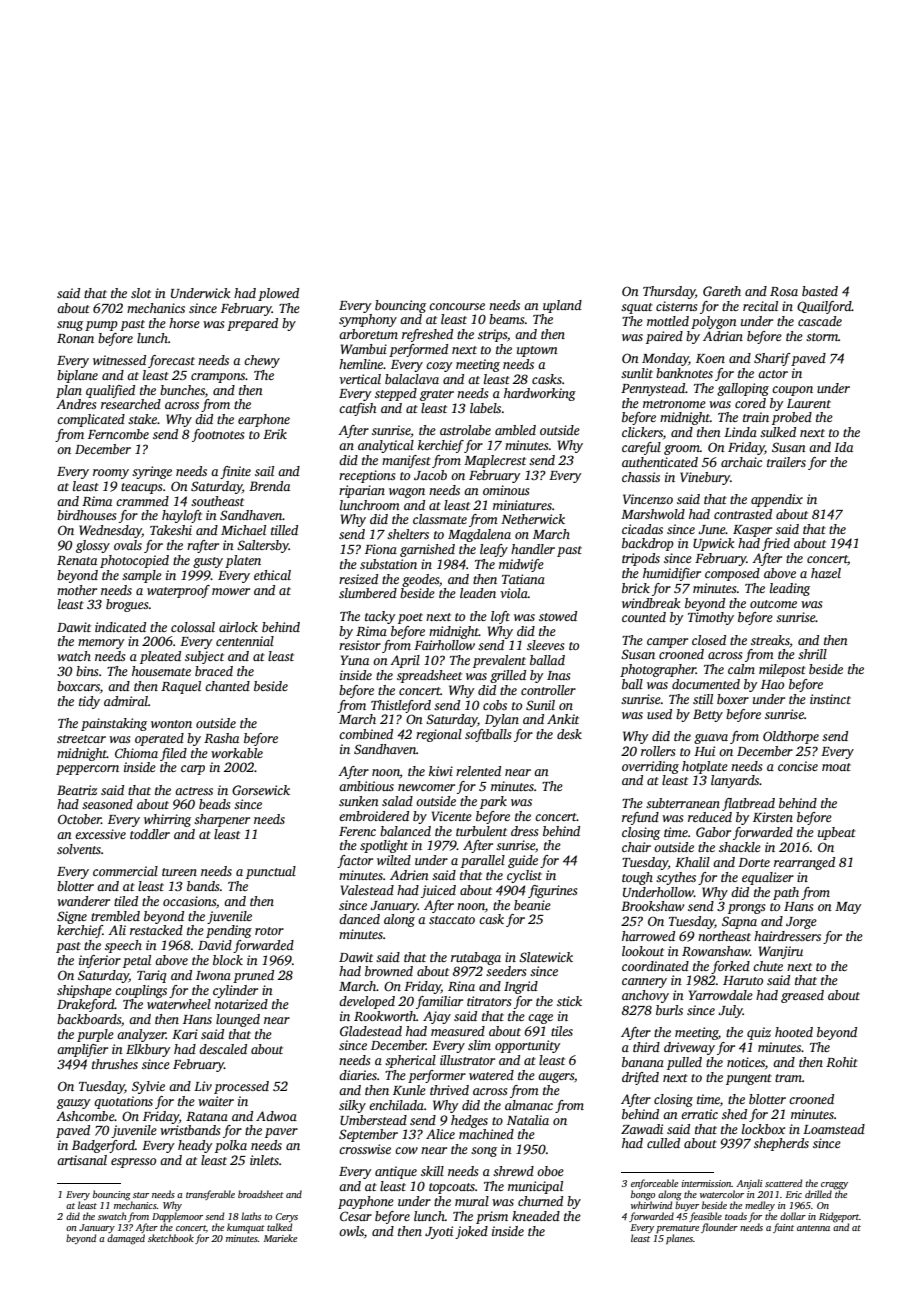 The width and height of the screenshot is (924, 1308). Describe the element at coordinates (722, 291) in the screenshot. I see `Gareth` at that location.
